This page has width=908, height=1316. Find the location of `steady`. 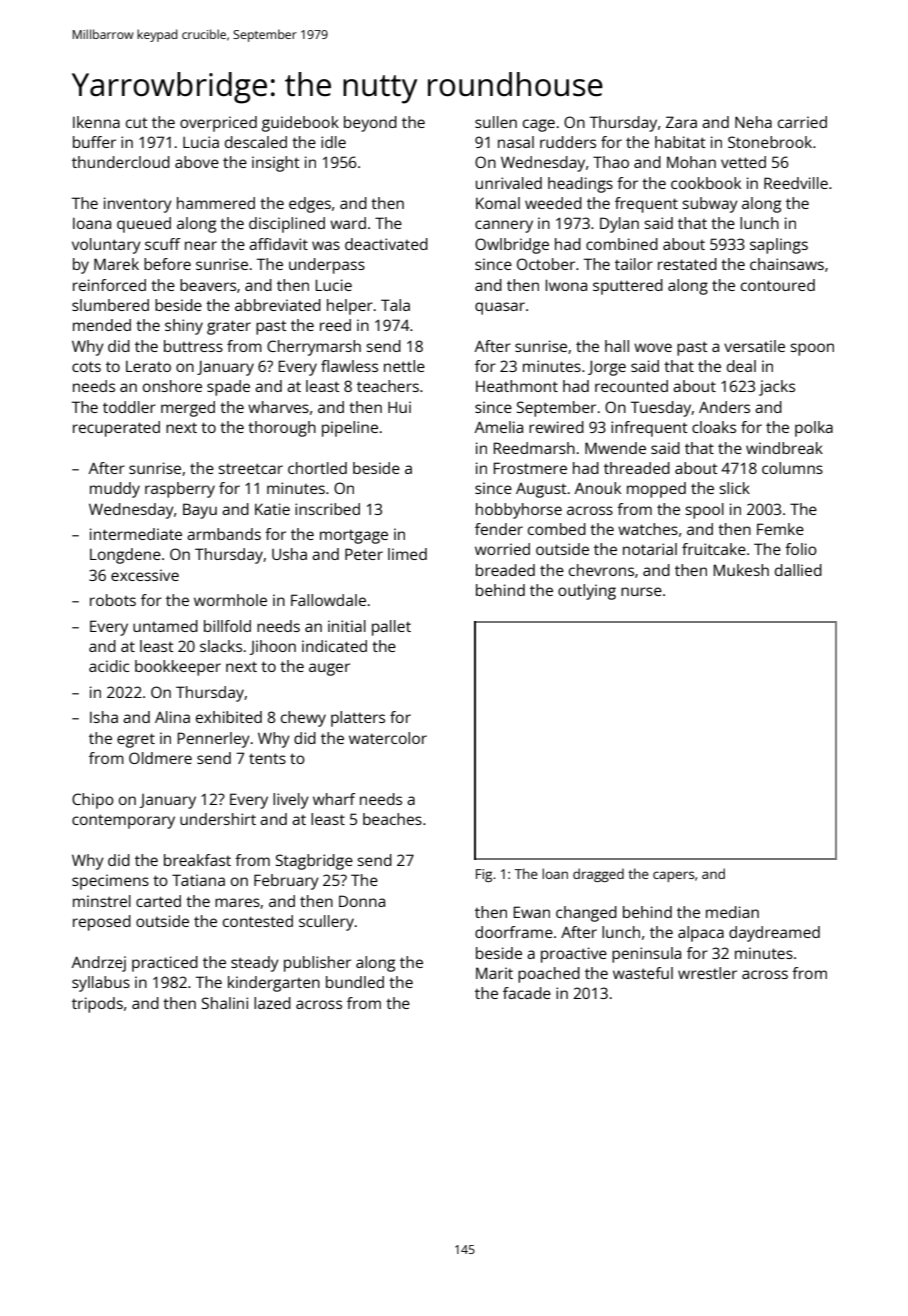

steady is located at coordinates (255, 964).
